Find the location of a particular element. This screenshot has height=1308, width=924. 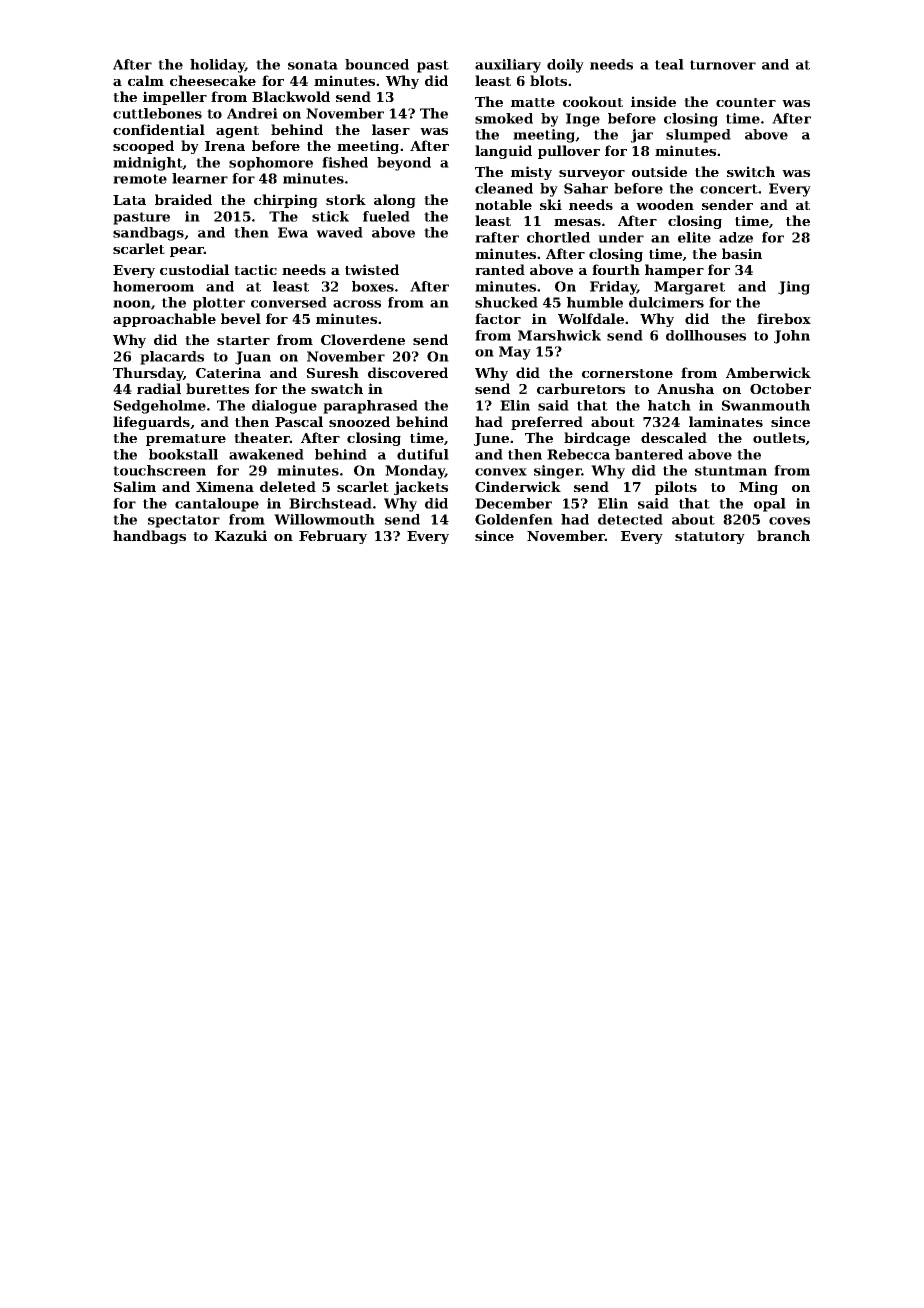

auxiliary is located at coordinates (508, 66).
